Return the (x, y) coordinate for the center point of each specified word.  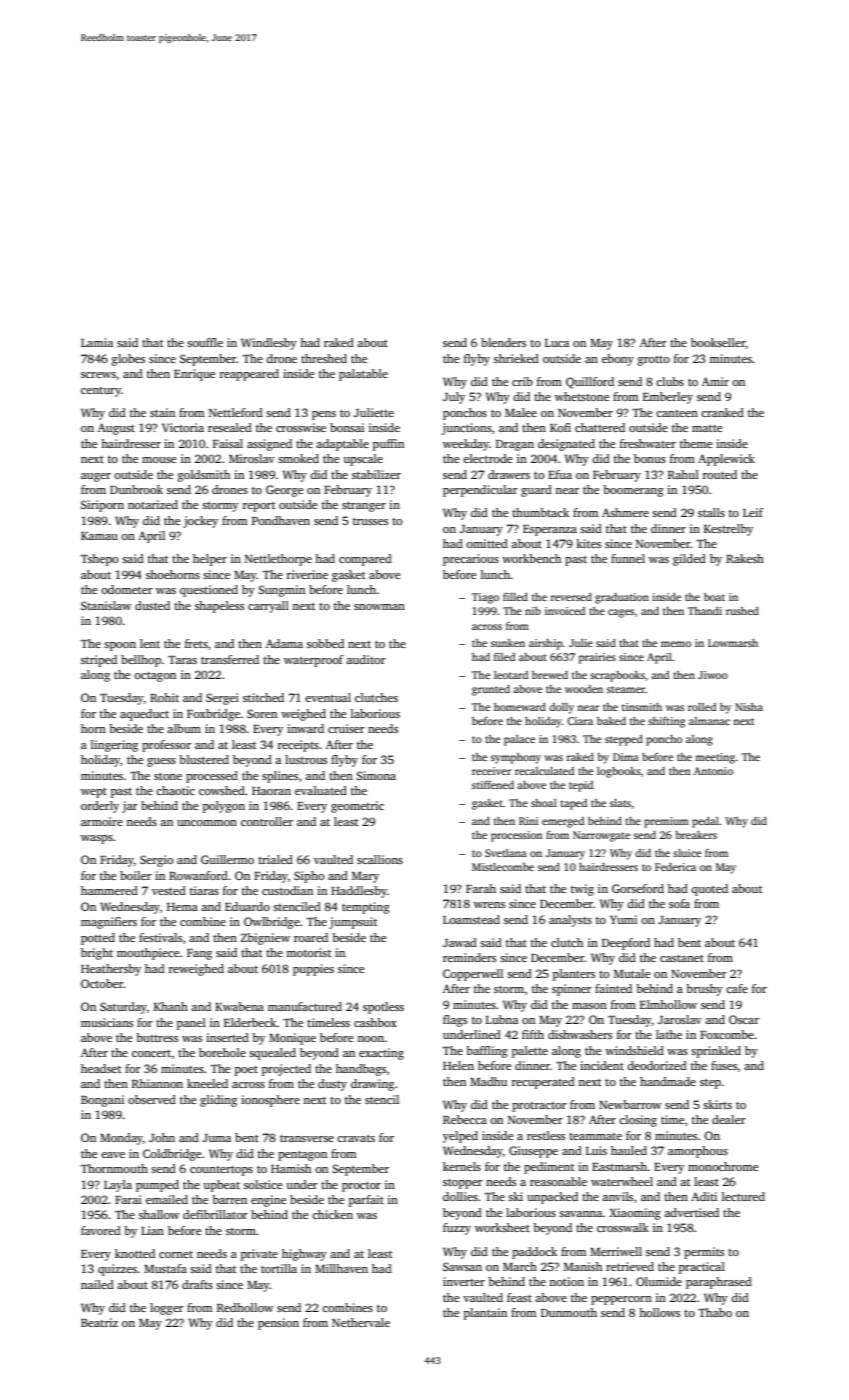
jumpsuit (353, 923)
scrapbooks (617, 676)
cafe (737, 988)
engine (268, 1201)
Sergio (156, 861)
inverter (464, 1281)
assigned (269, 445)
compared (365, 560)
